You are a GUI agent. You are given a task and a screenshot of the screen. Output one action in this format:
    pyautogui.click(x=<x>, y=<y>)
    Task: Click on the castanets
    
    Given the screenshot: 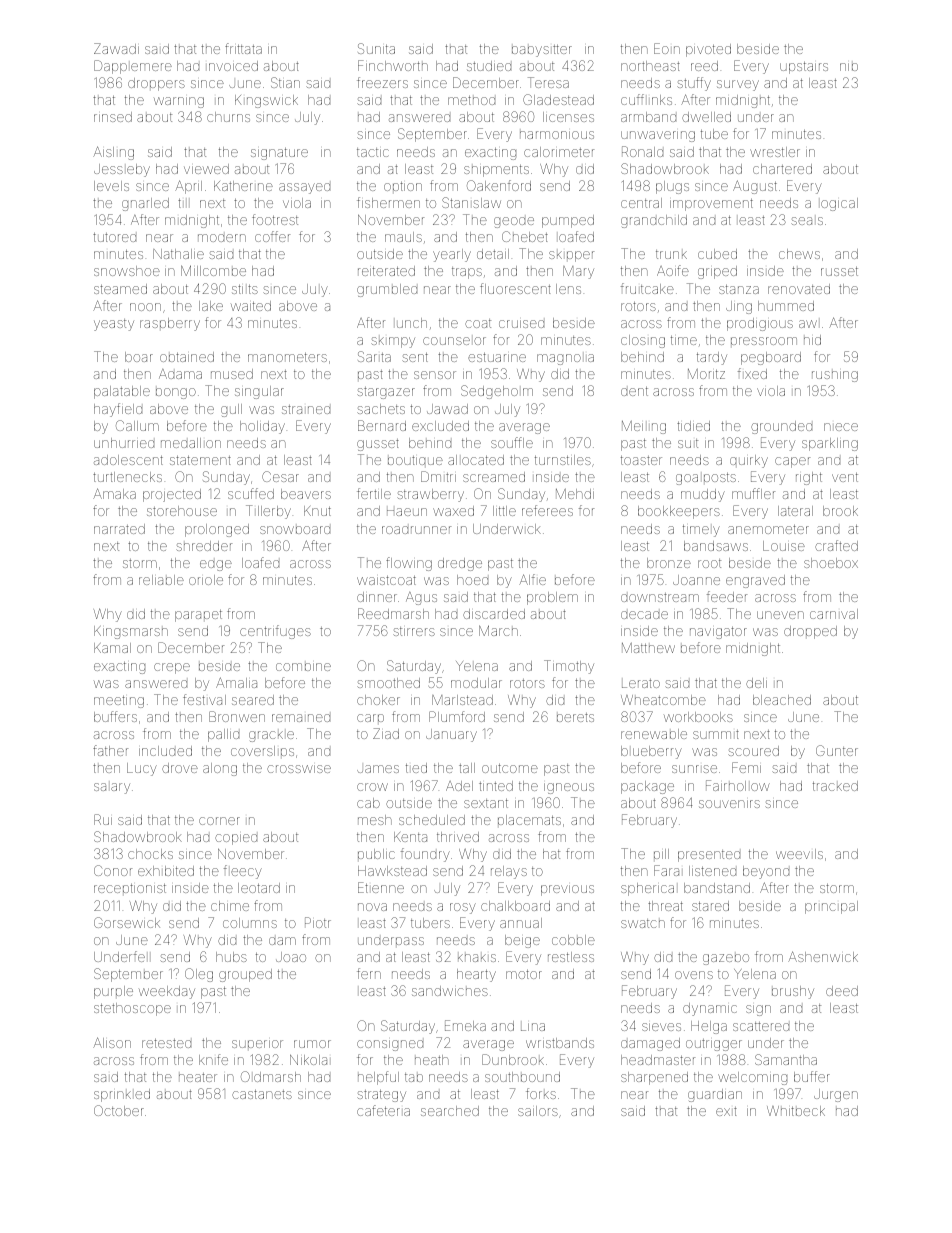 What is the action you would take?
    pyautogui.click(x=262, y=1094)
